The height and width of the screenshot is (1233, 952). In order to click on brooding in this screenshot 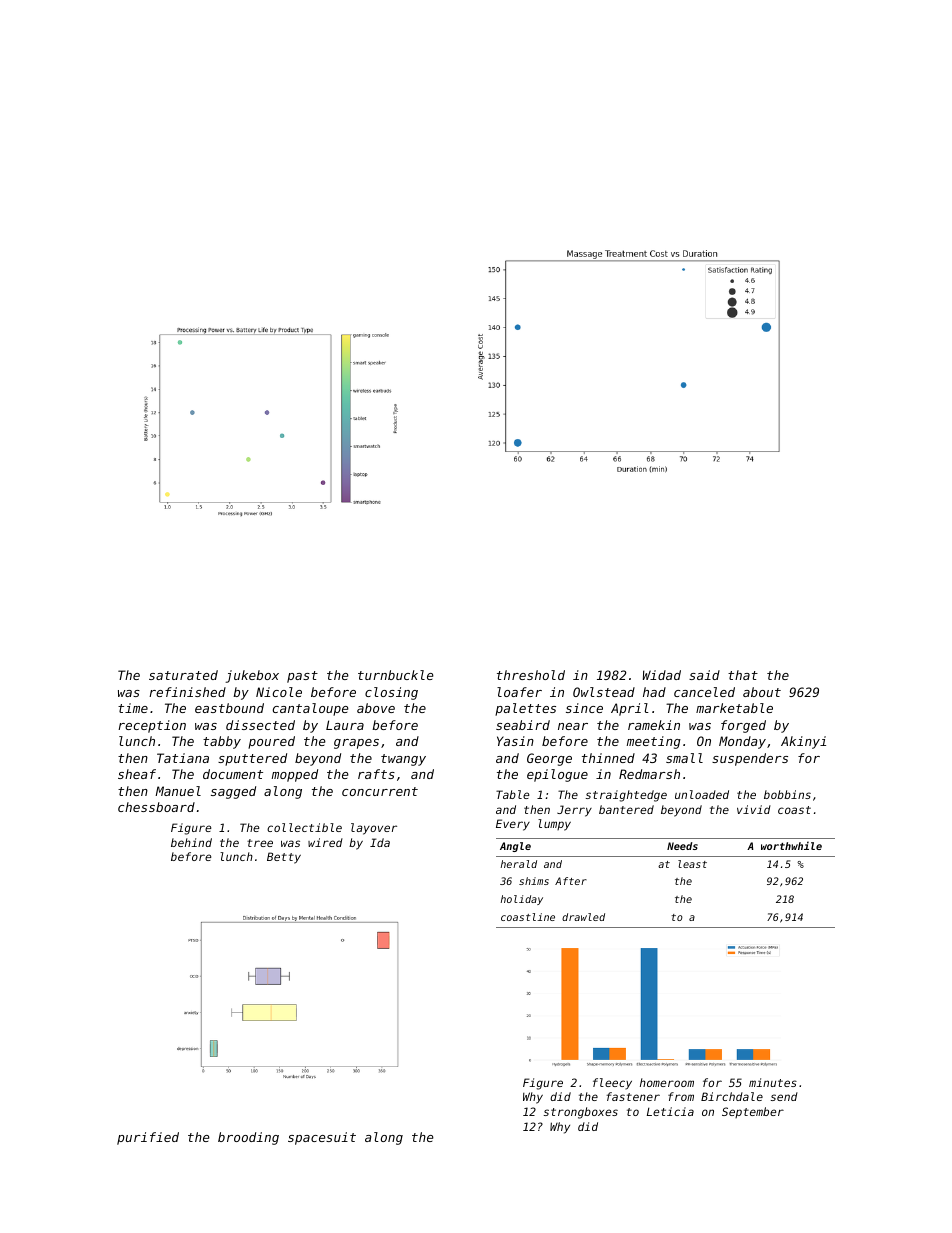, I will do `click(248, 1138)`.
